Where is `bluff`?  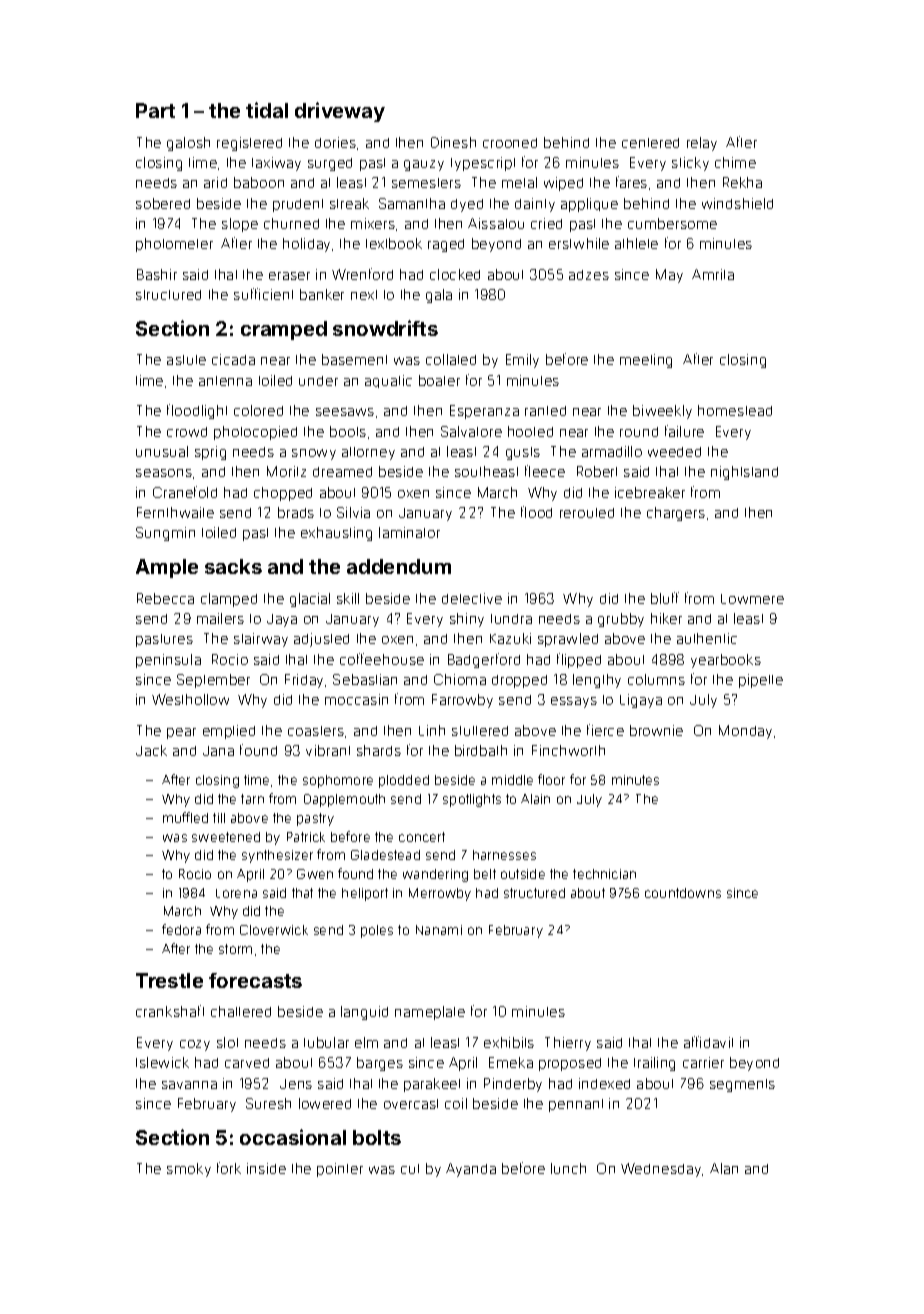 bluff is located at coordinates (665, 598).
